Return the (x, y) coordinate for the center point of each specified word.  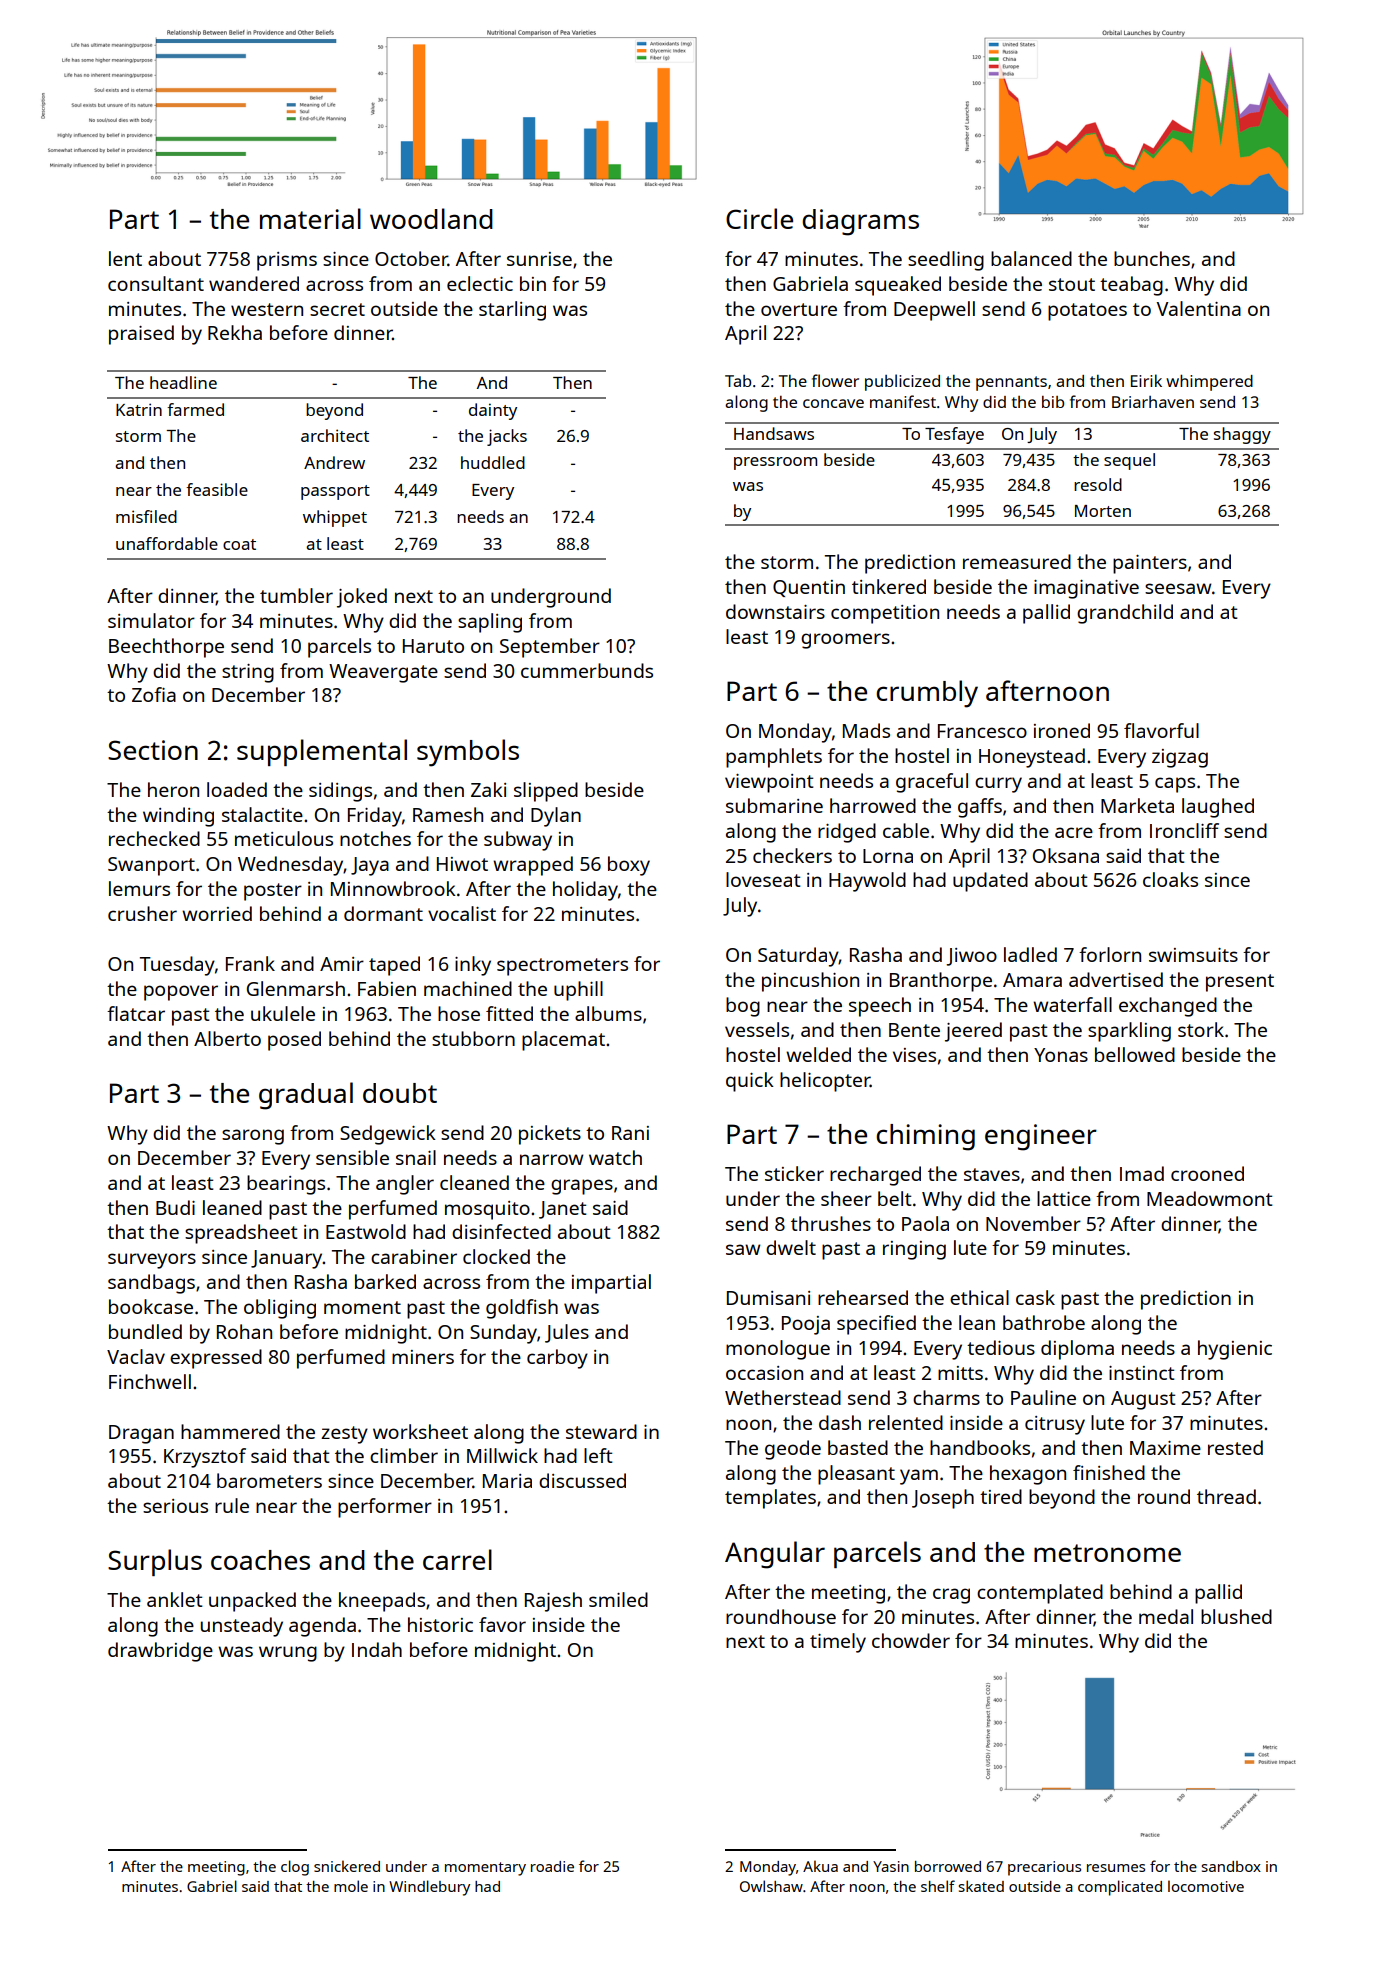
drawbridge (160, 1652)
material (310, 218)
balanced (1031, 258)
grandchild (1125, 614)
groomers (845, 641)
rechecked (154, 838)
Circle (759, 218)
